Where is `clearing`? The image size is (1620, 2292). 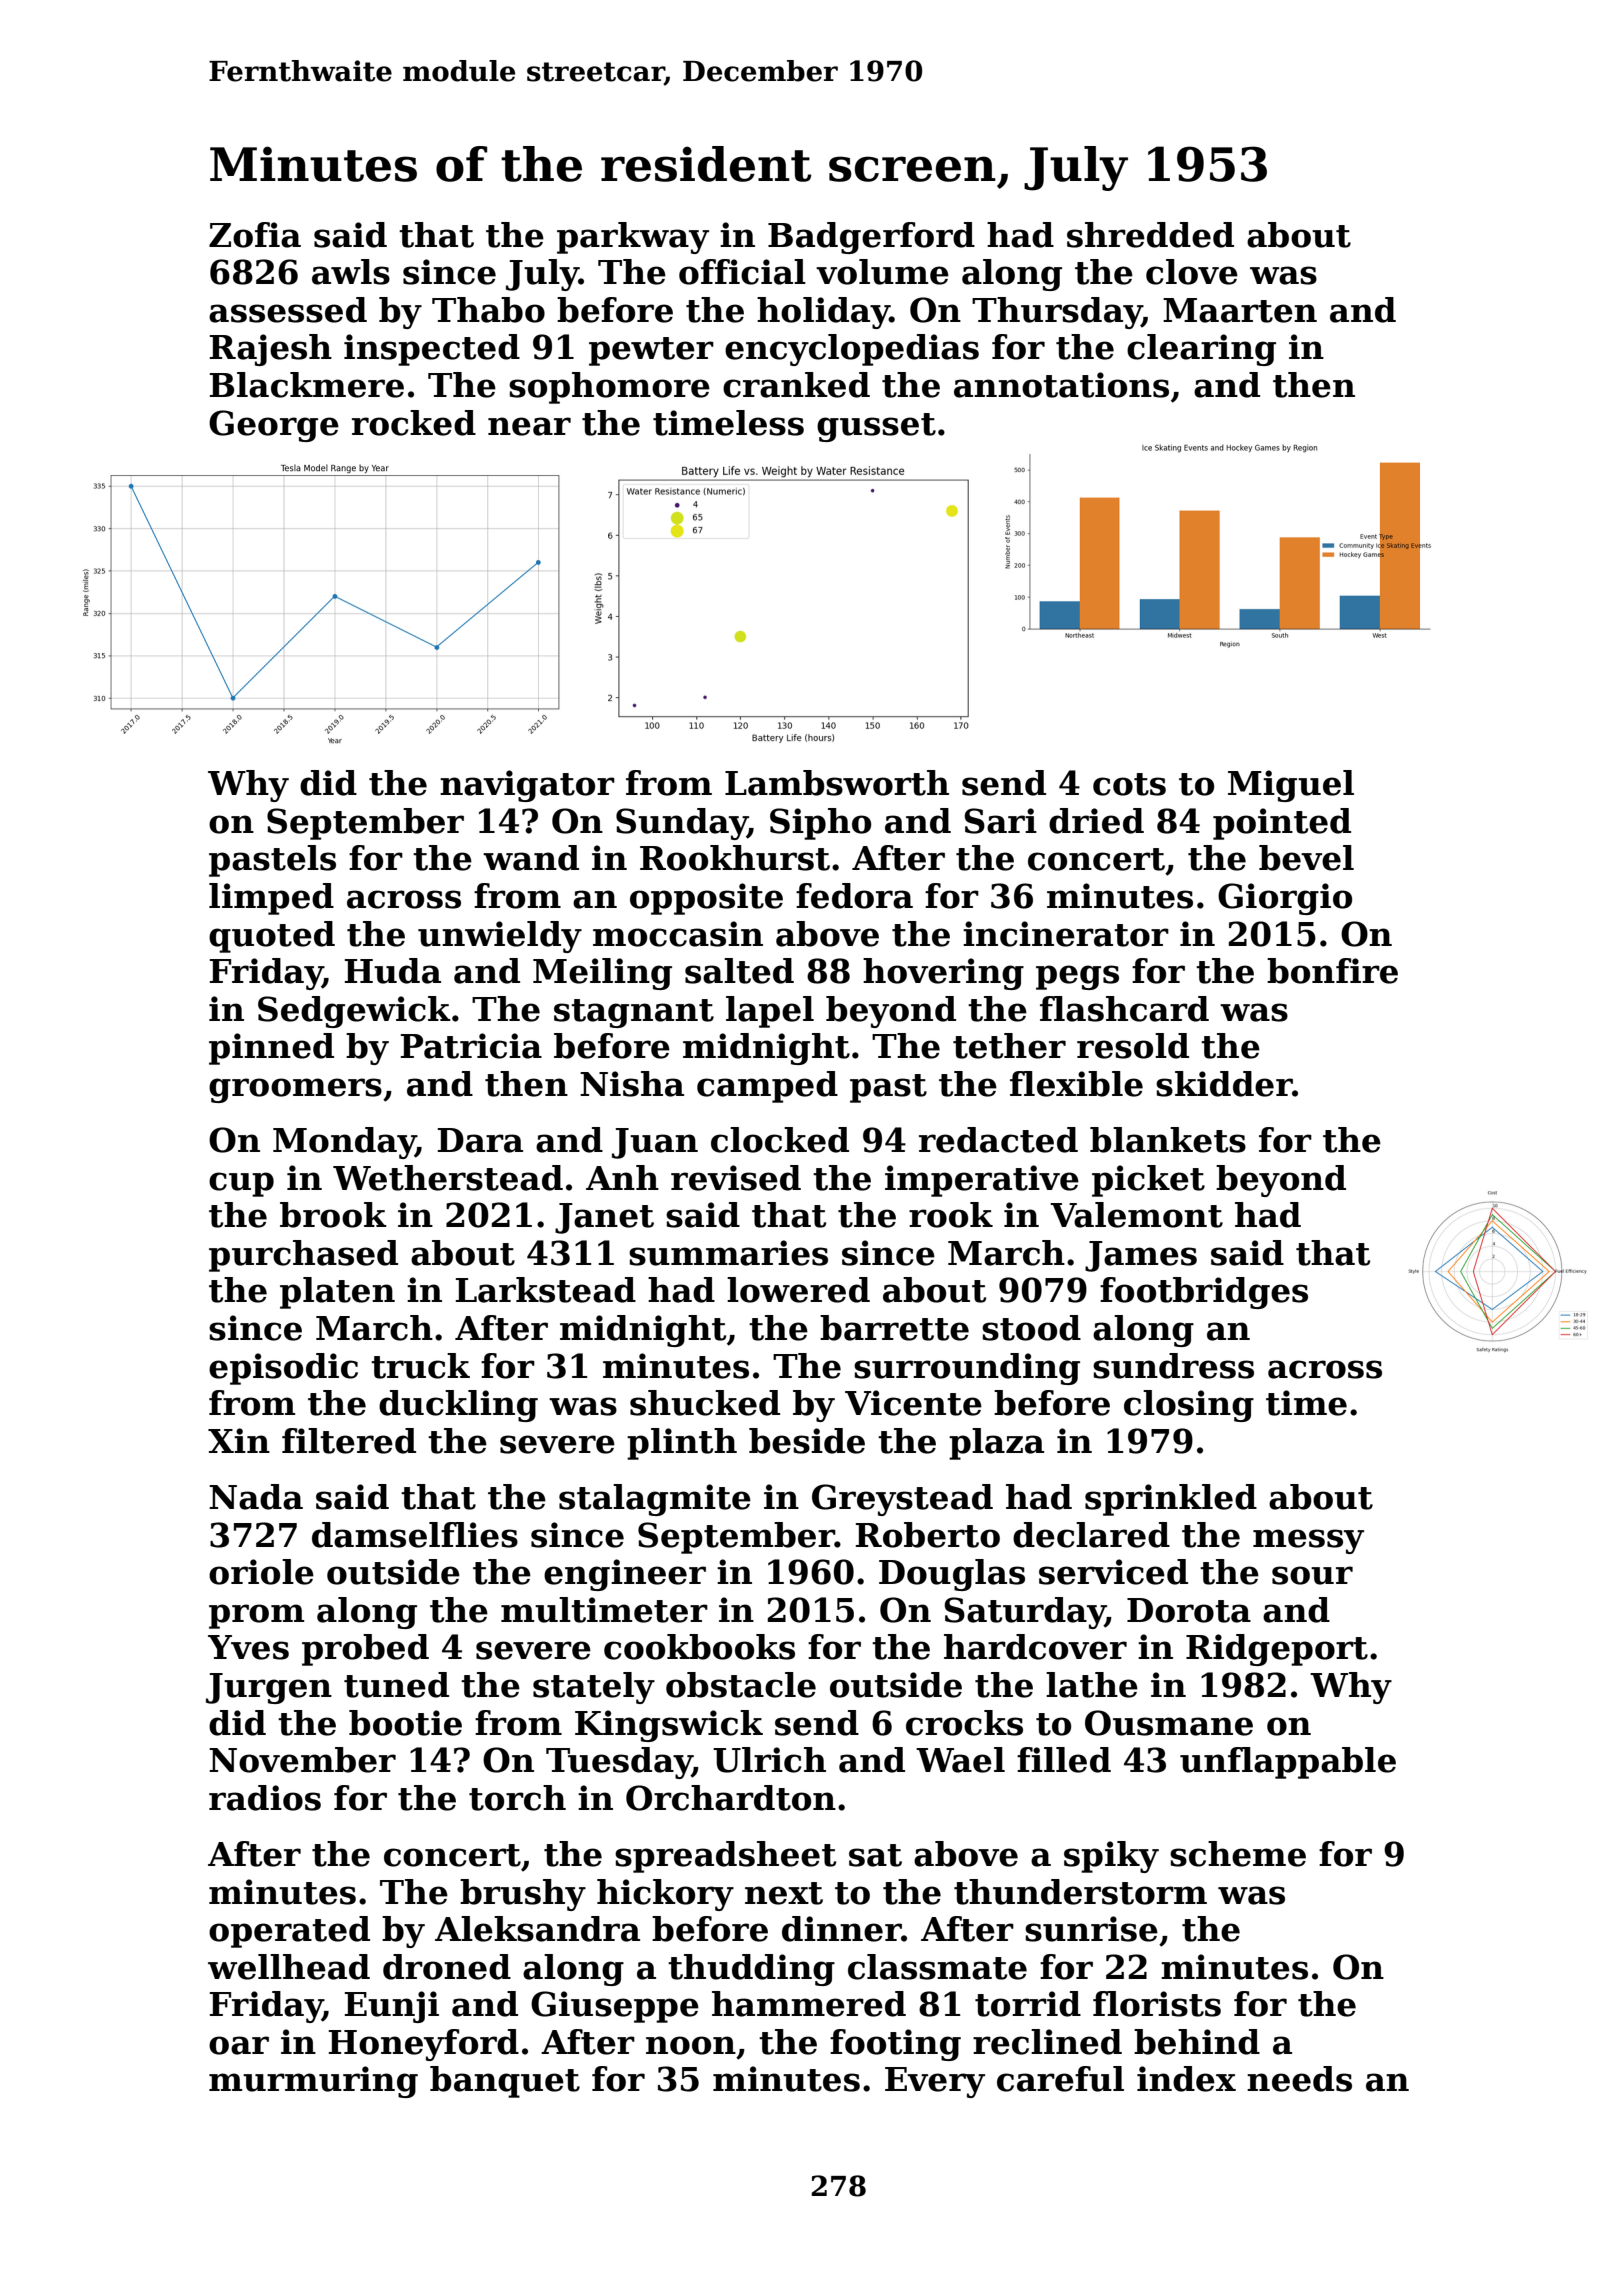
clearing is located at coordinates (1201, 350).
